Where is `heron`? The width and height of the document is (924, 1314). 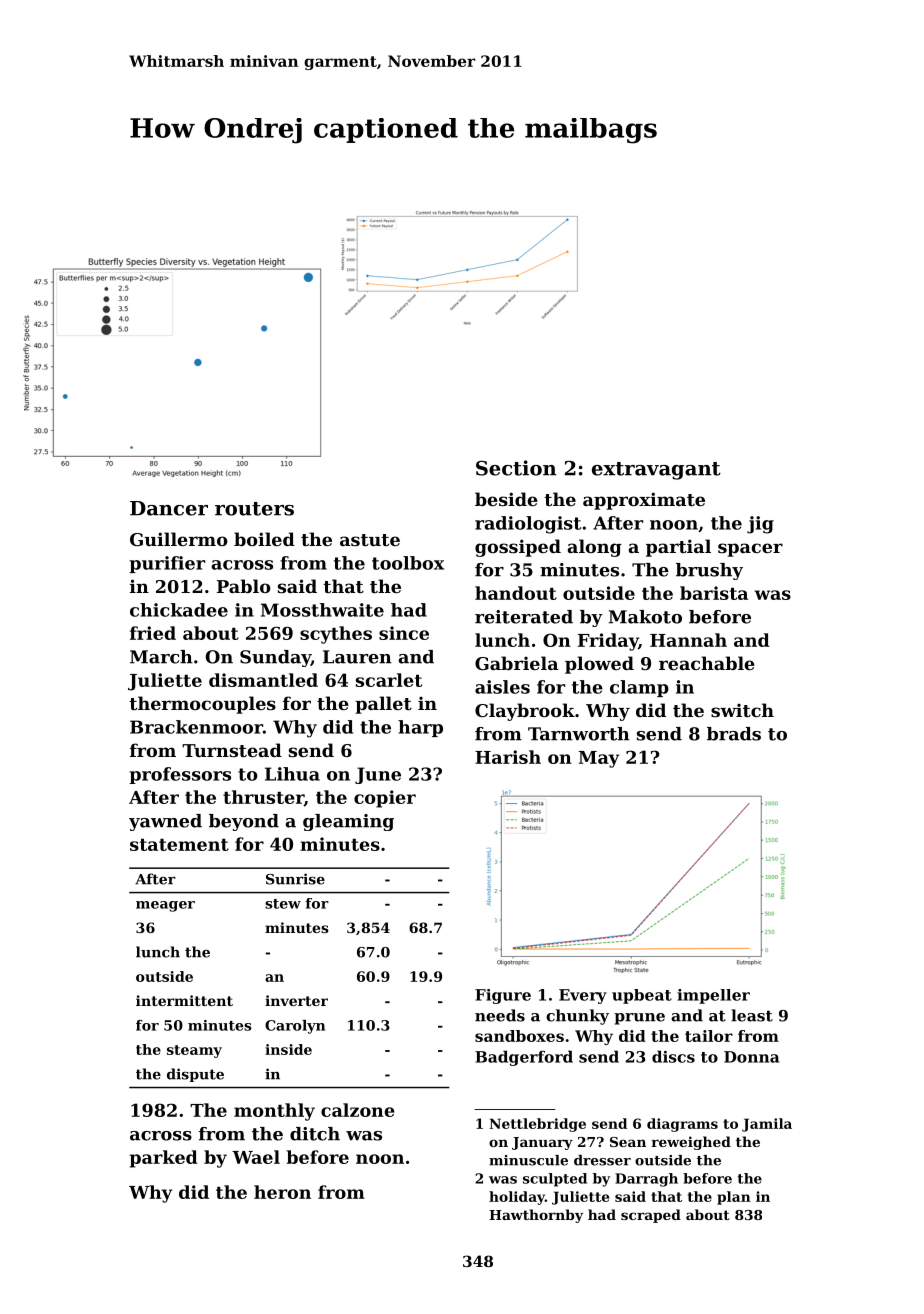
heron is located at coordinates (282, 1192).
